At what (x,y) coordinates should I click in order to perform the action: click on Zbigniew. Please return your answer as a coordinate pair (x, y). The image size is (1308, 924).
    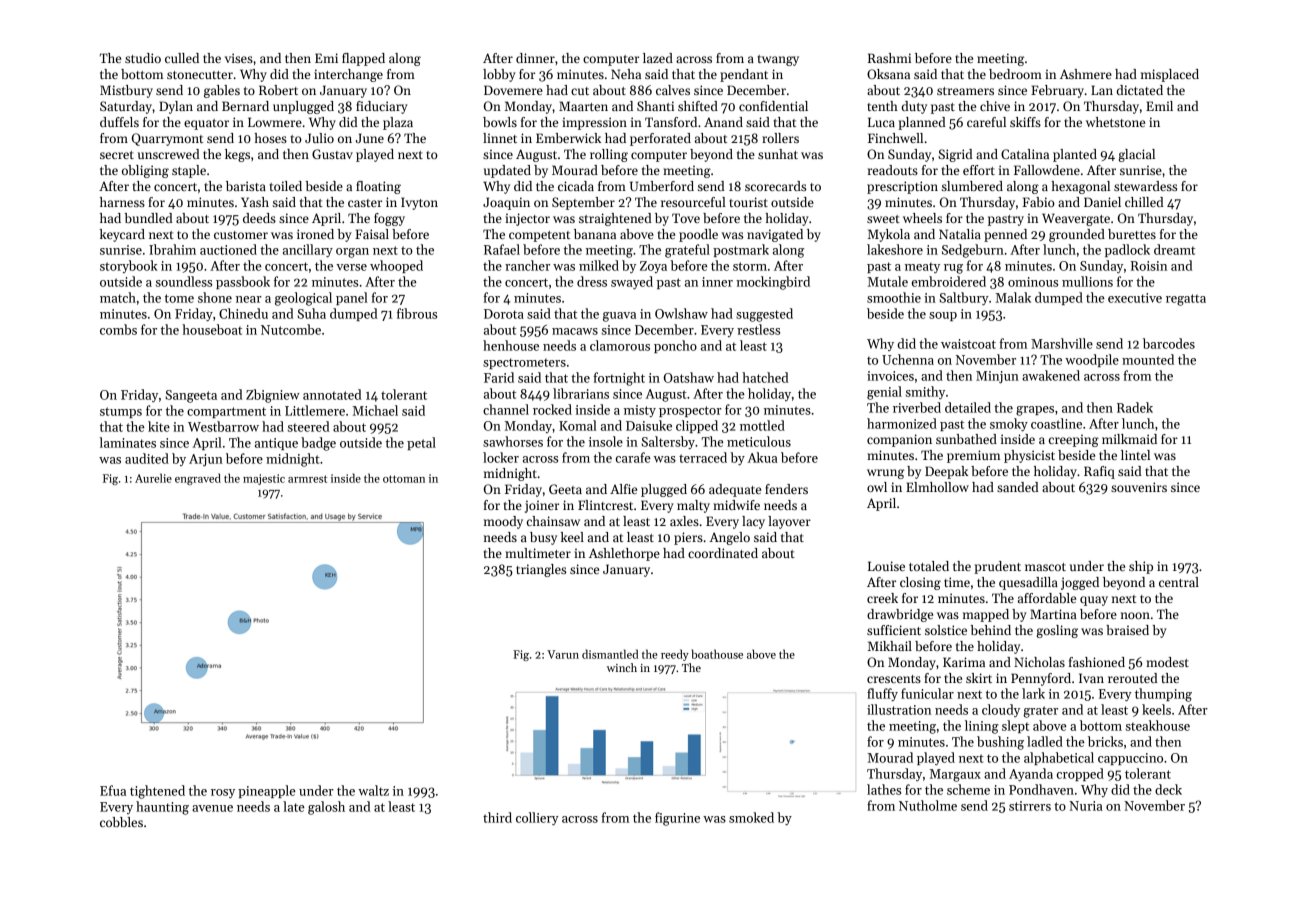
    Looking at the image, I should click on (273, 396).
